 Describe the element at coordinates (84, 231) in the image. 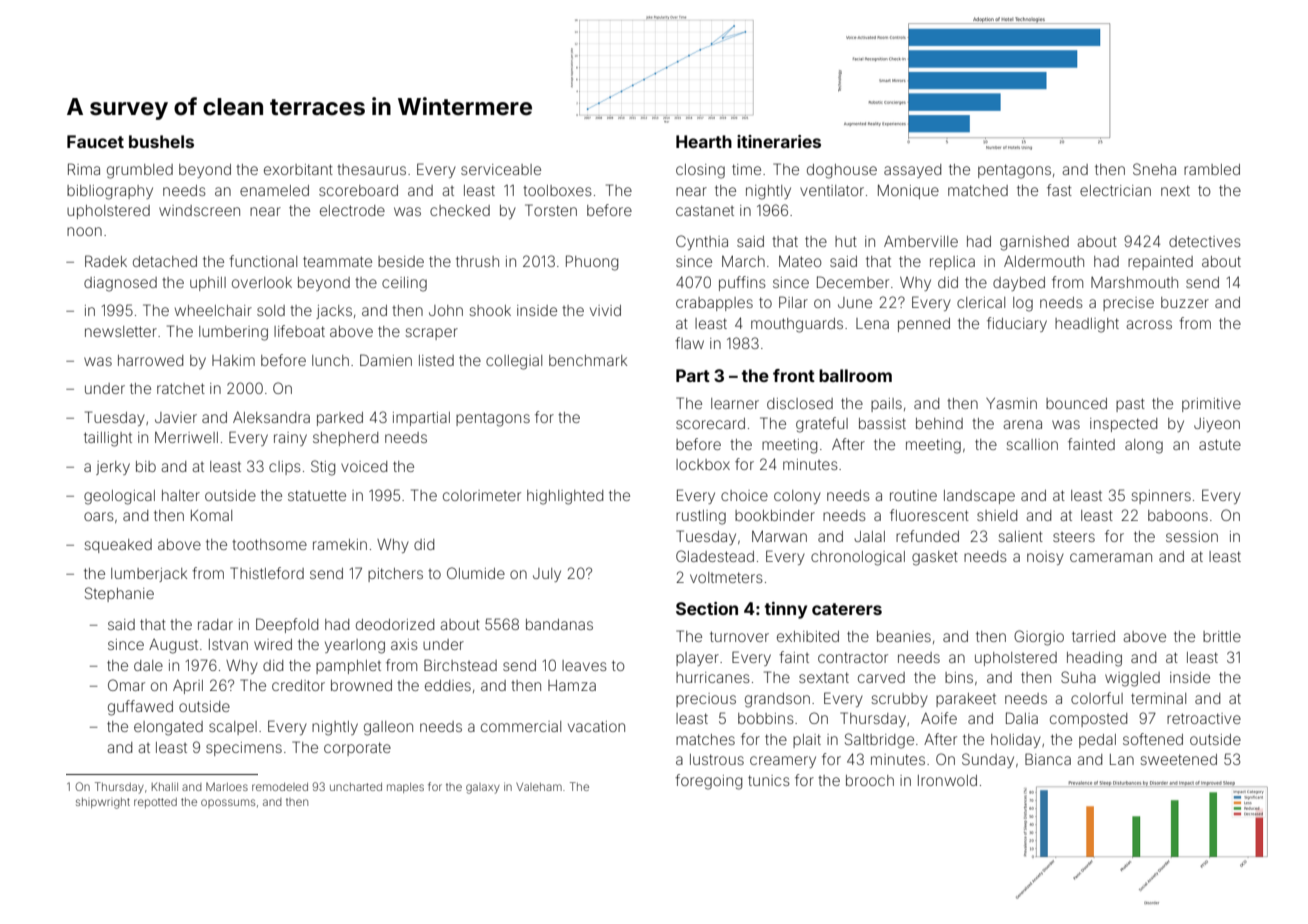

I see `noon` at that location.
